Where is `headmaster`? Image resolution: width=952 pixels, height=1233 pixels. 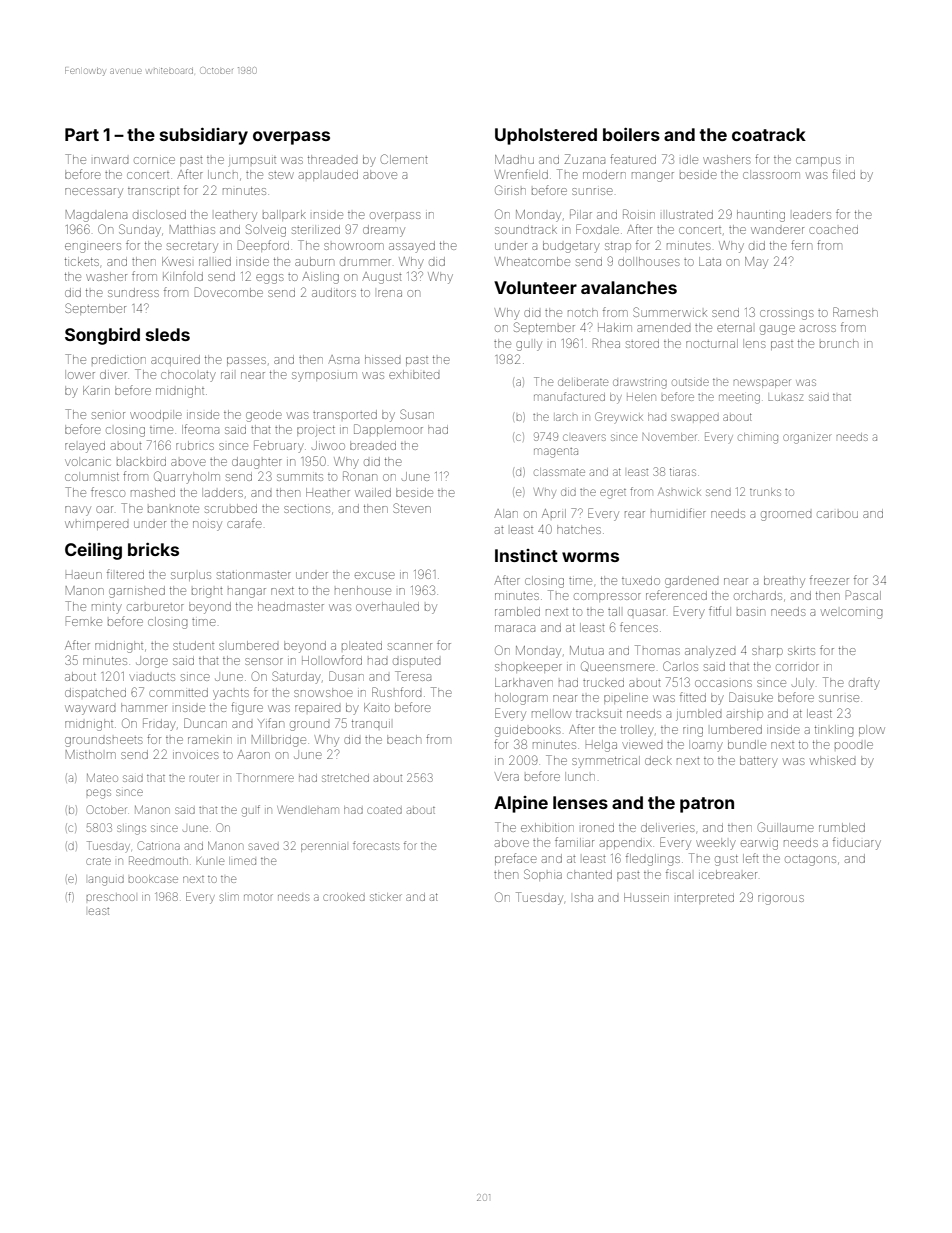 headmaster is located at coordinates (291, 606).
